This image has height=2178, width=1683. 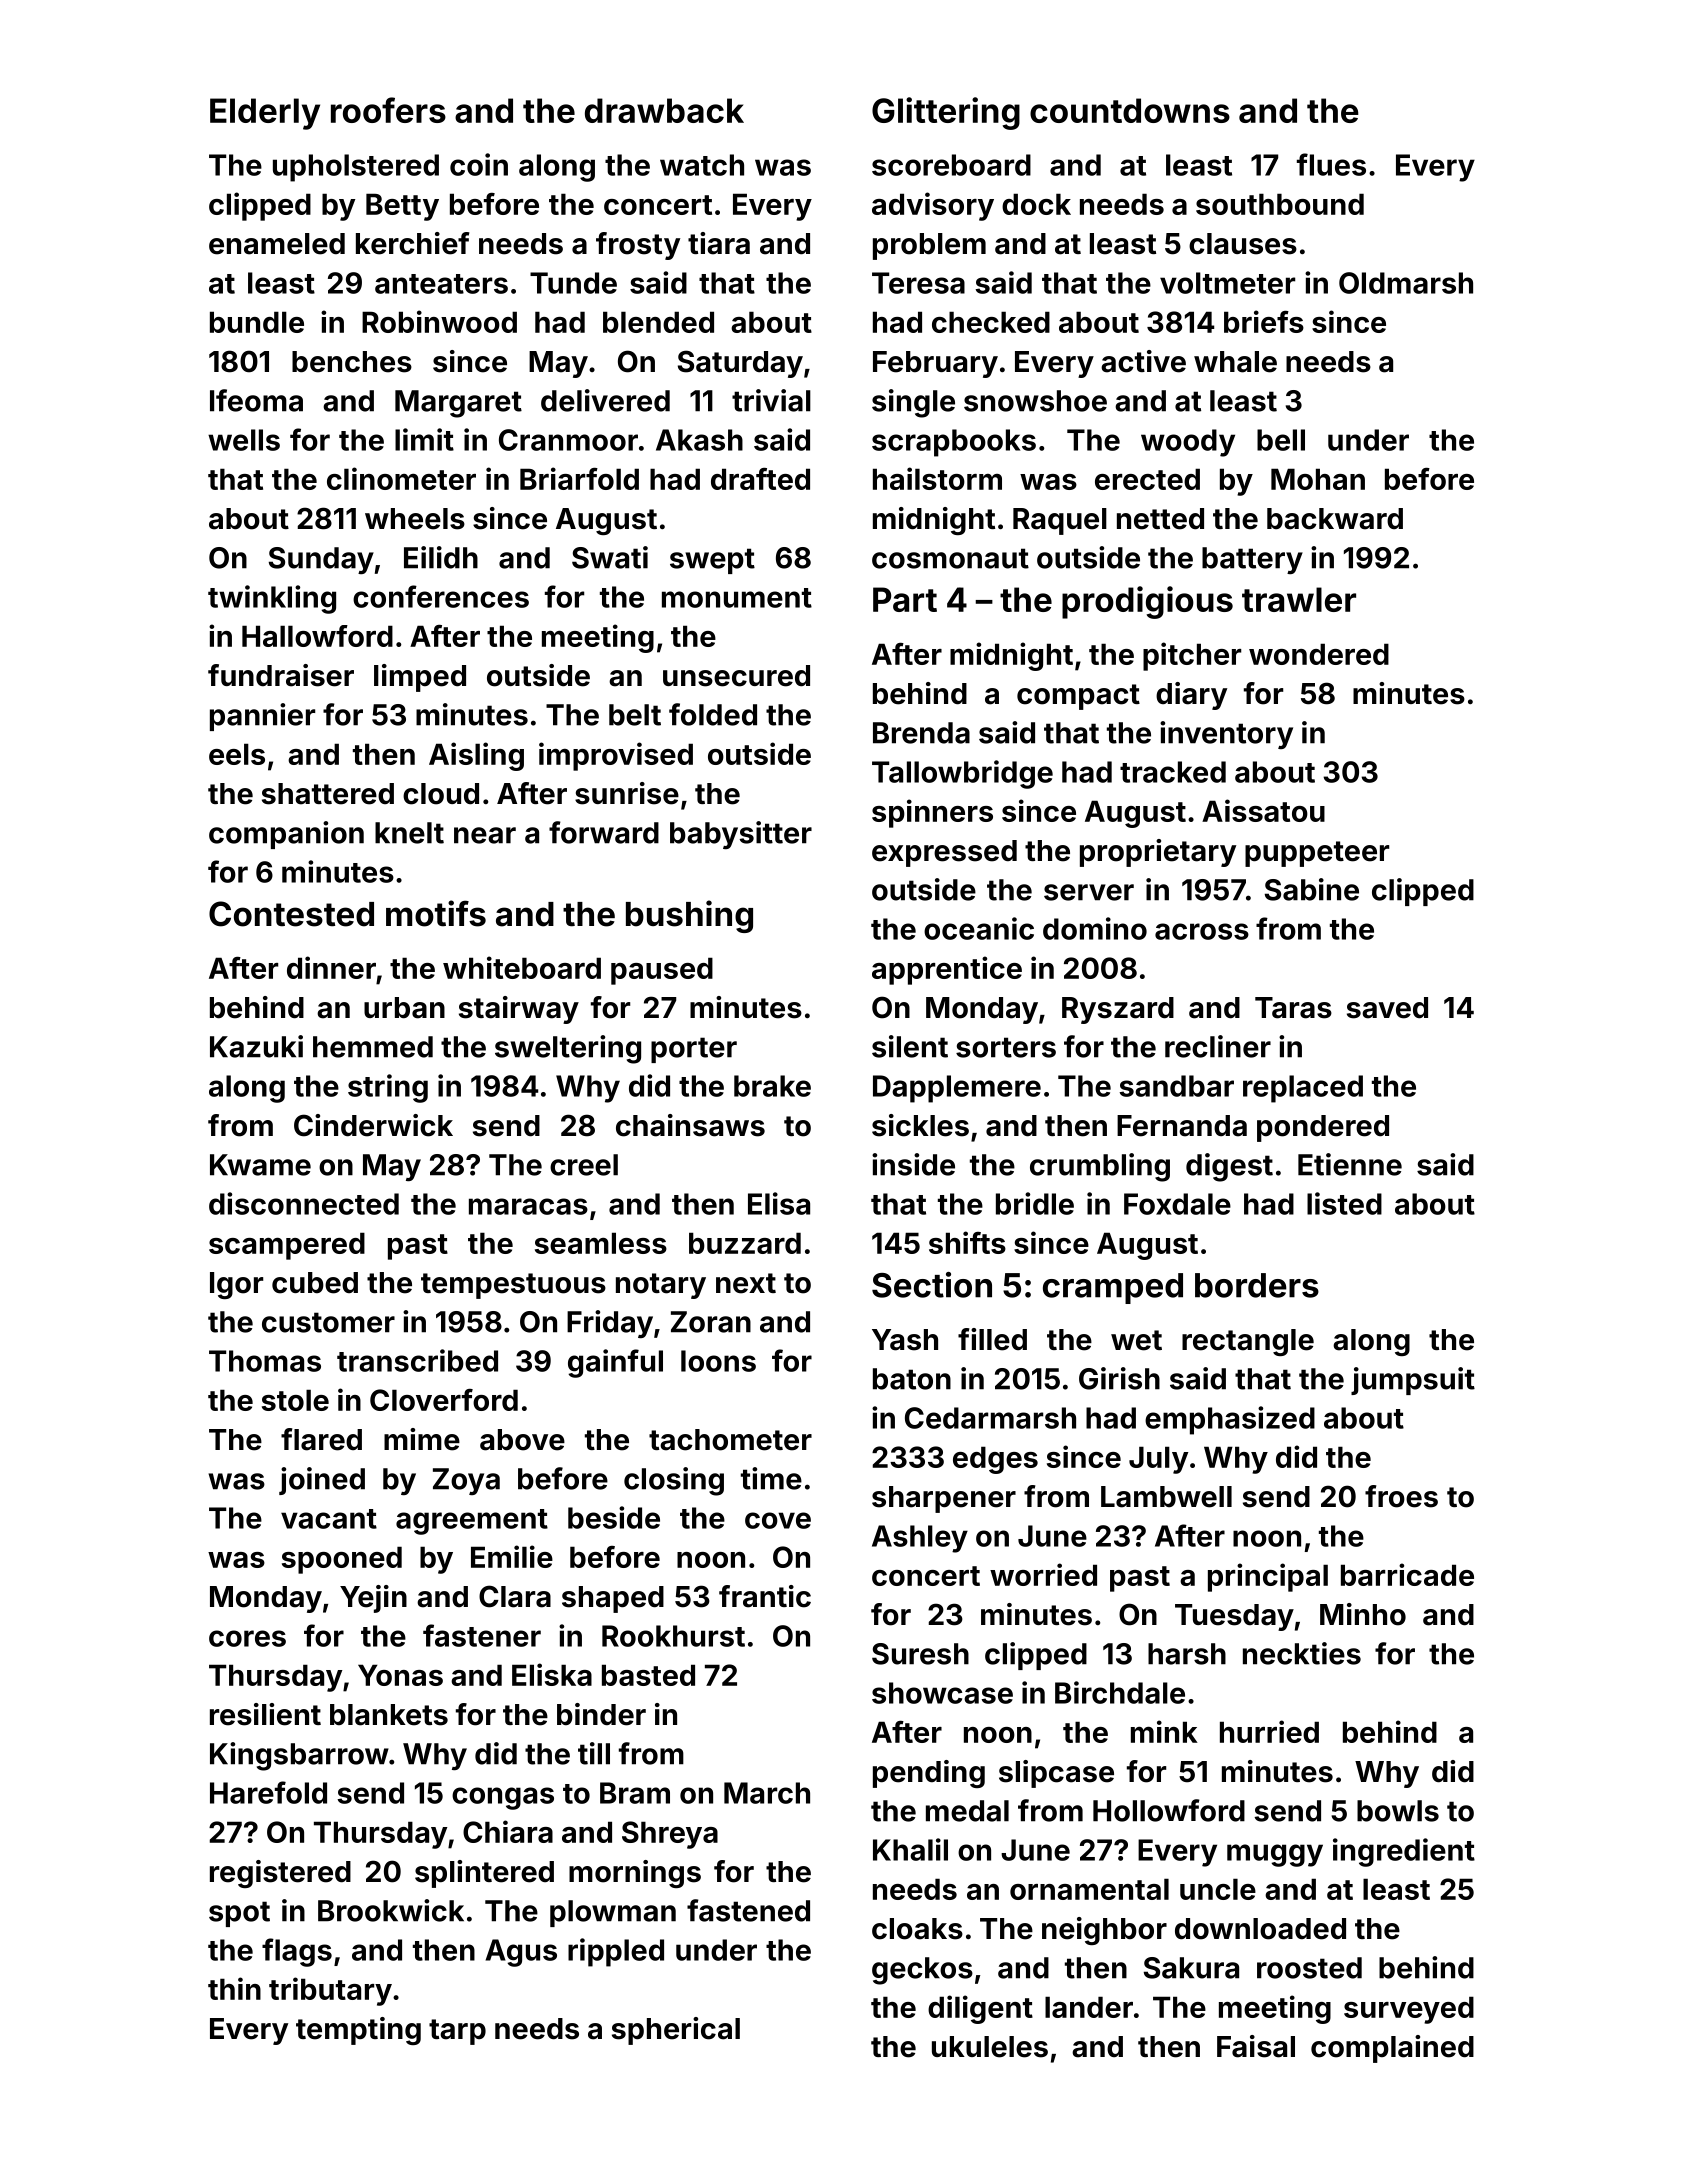 I want to click on Brookwick, so click(x=391, y=1910).
